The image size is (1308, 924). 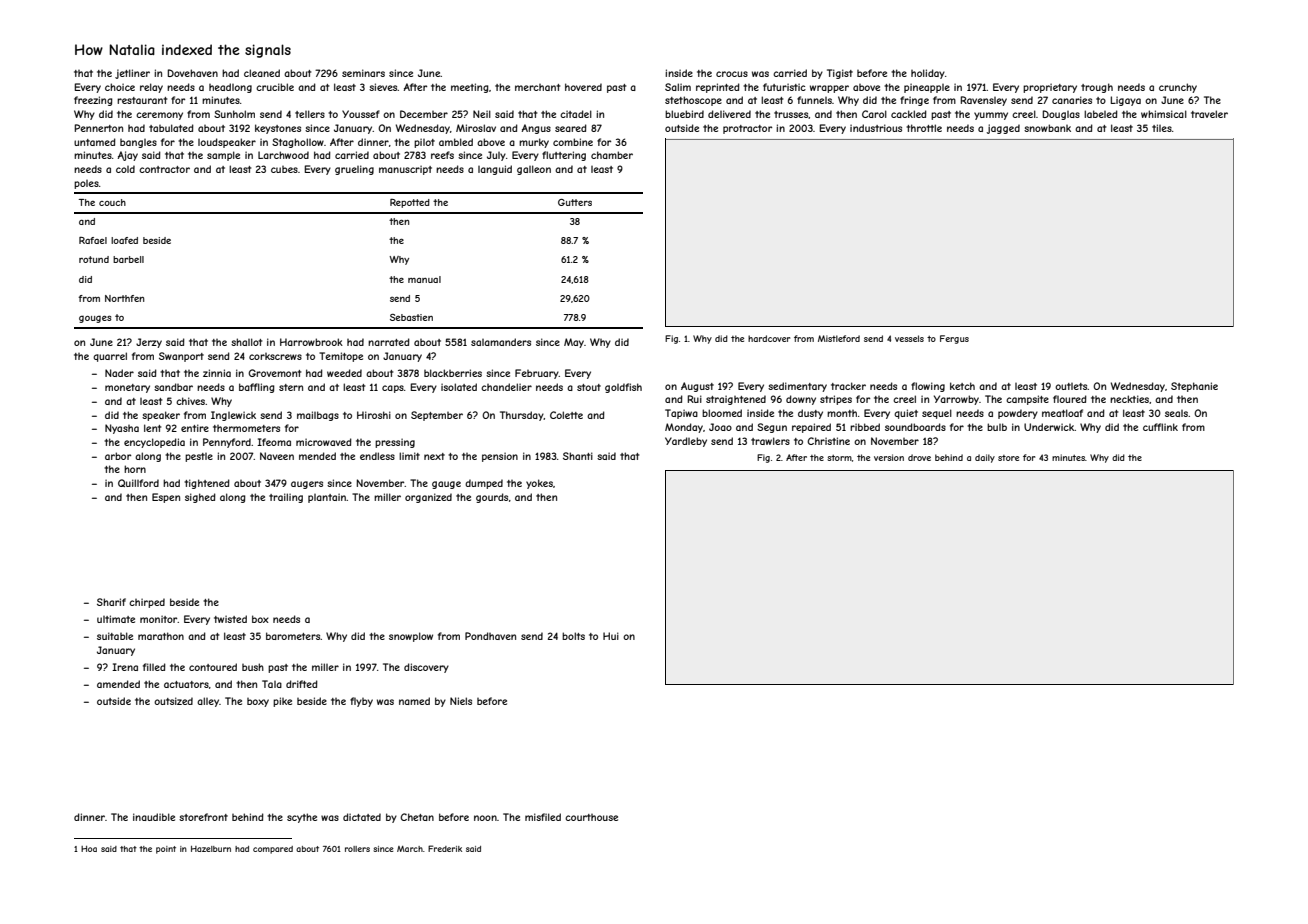 I want to click on bolts, so click(x=573, y=636).
